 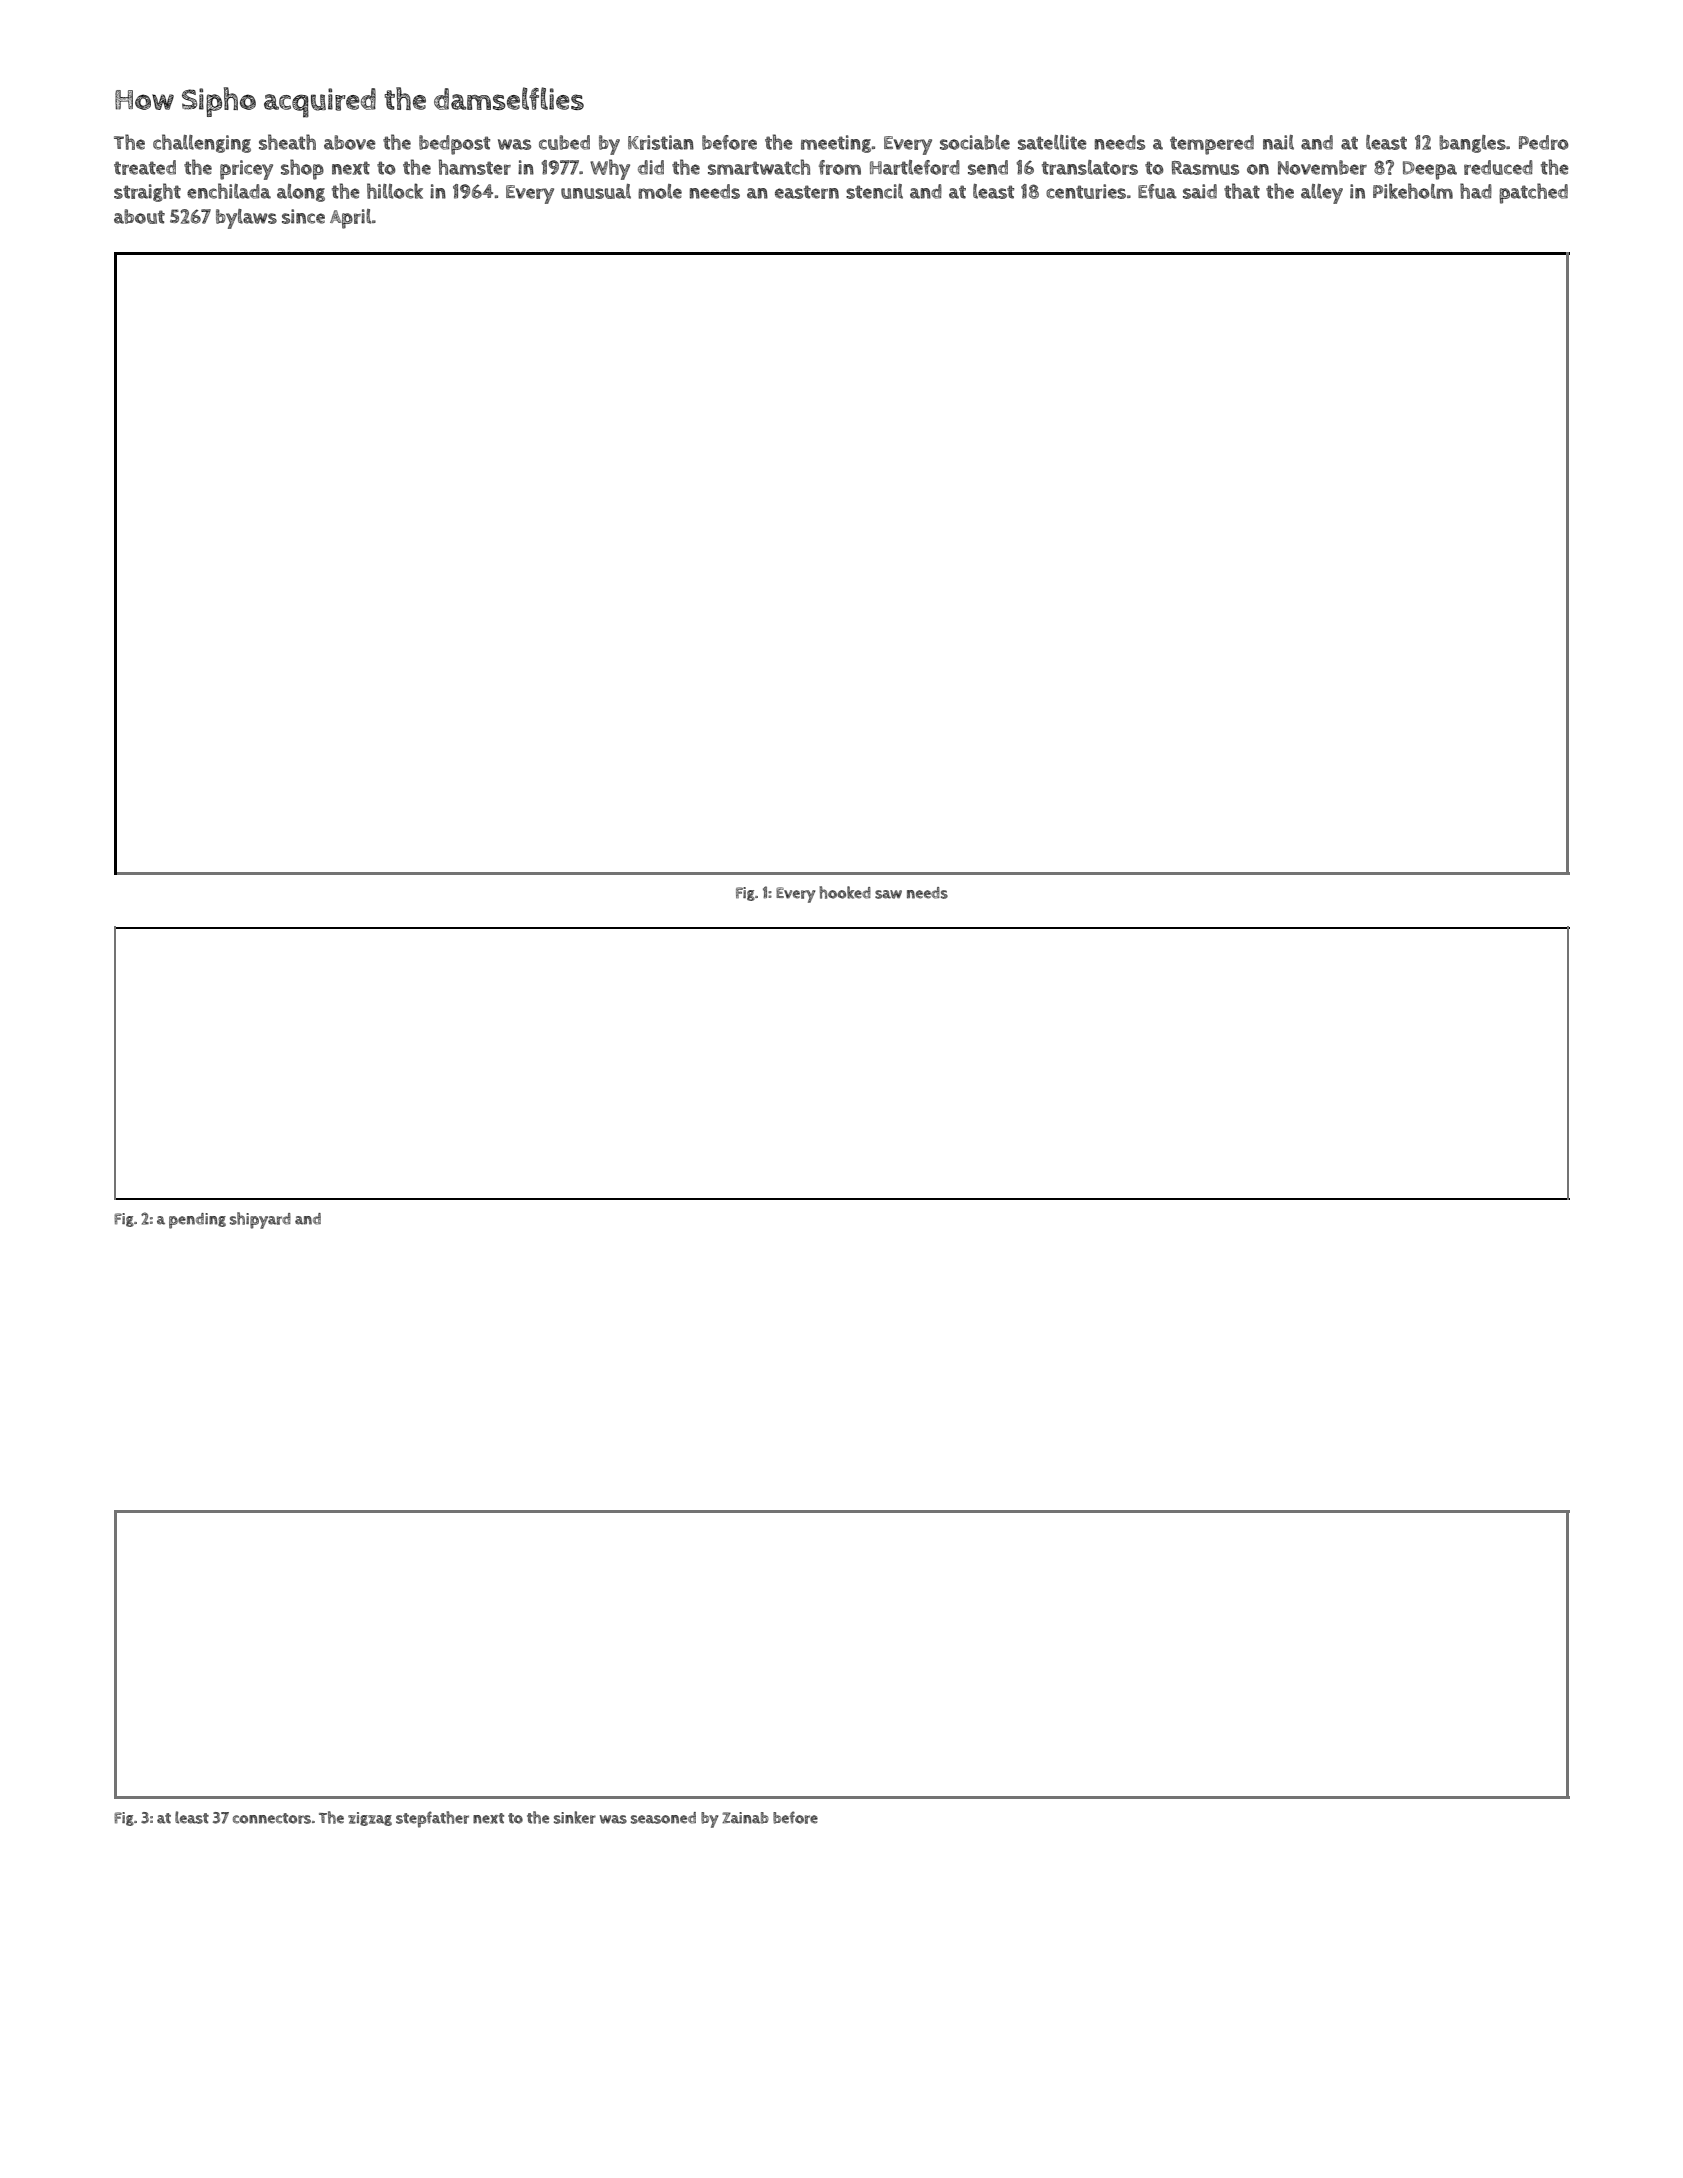 What do you see at coordinates (759, 167) in the screenshot?
I see `smartwatch` at bounding box center [759, 167].
